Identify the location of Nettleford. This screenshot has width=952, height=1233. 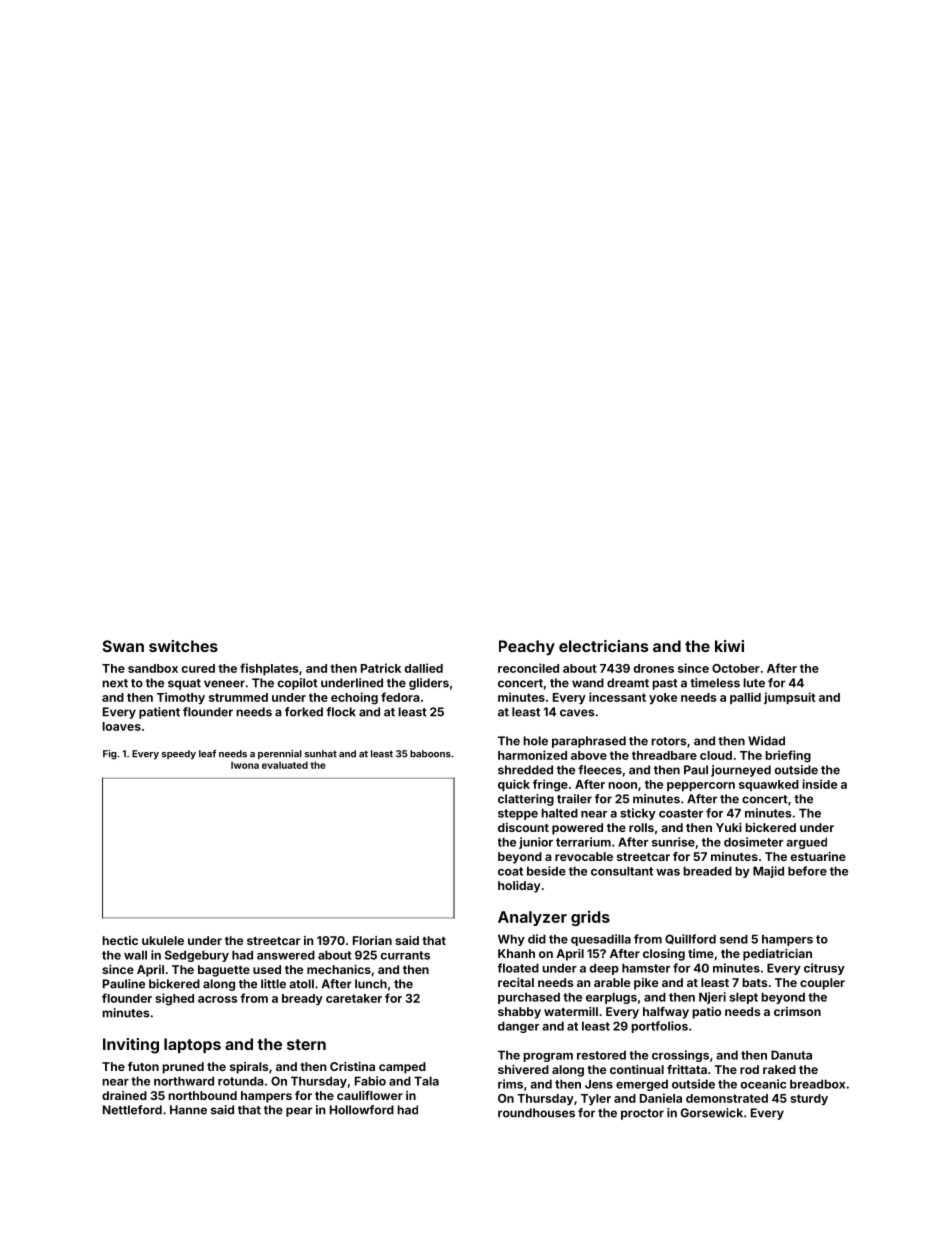
(132, 1110).
